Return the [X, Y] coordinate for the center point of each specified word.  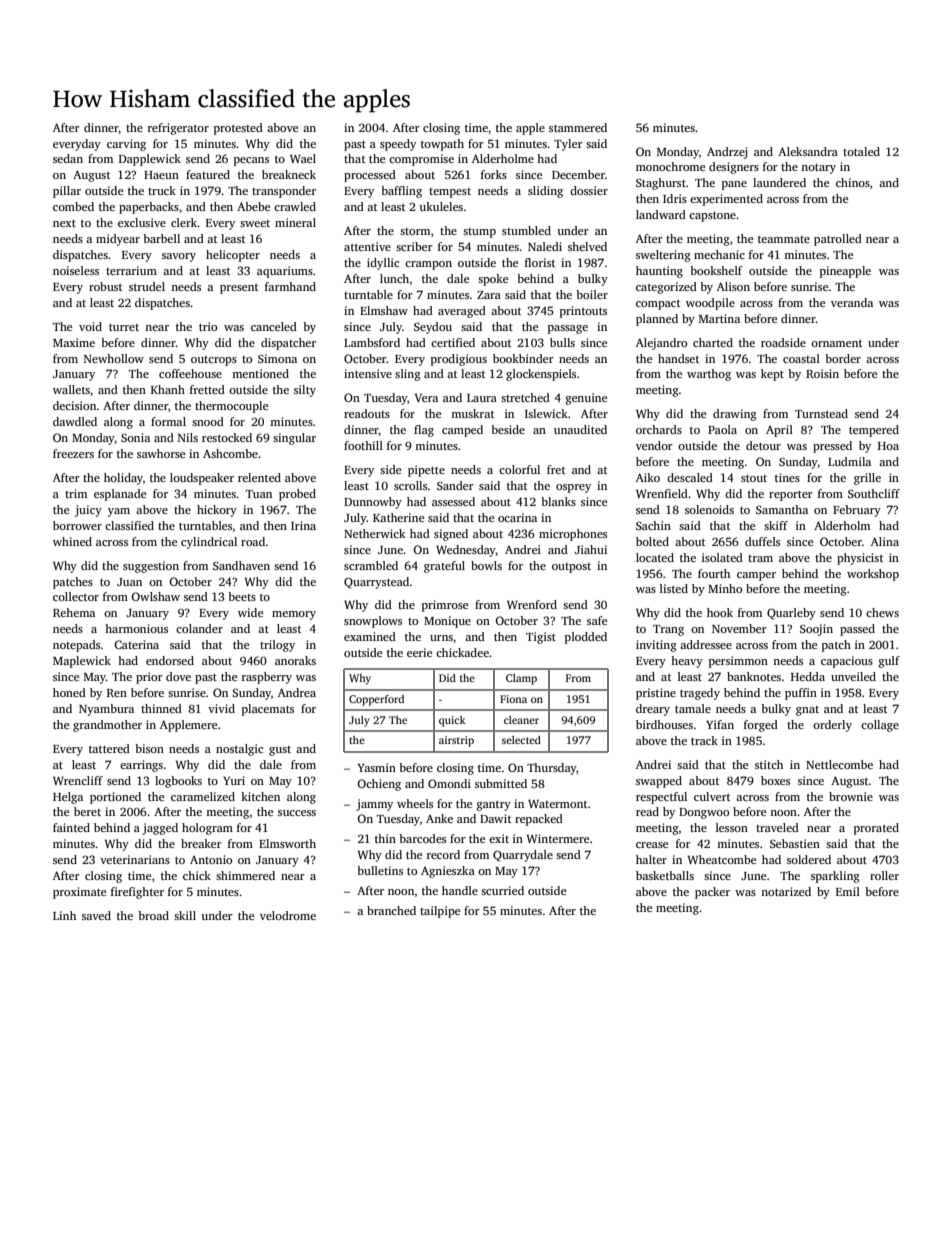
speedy [398, 145]
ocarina [517, 517]
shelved [587, 246]
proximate [79, 893]
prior [149, 678]
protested [238, 129]
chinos [853, 182]
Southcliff [874, 493]
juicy [88, 511]
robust [105, 286]
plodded [586, 638]
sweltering [663, 256]
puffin [801, 694]
